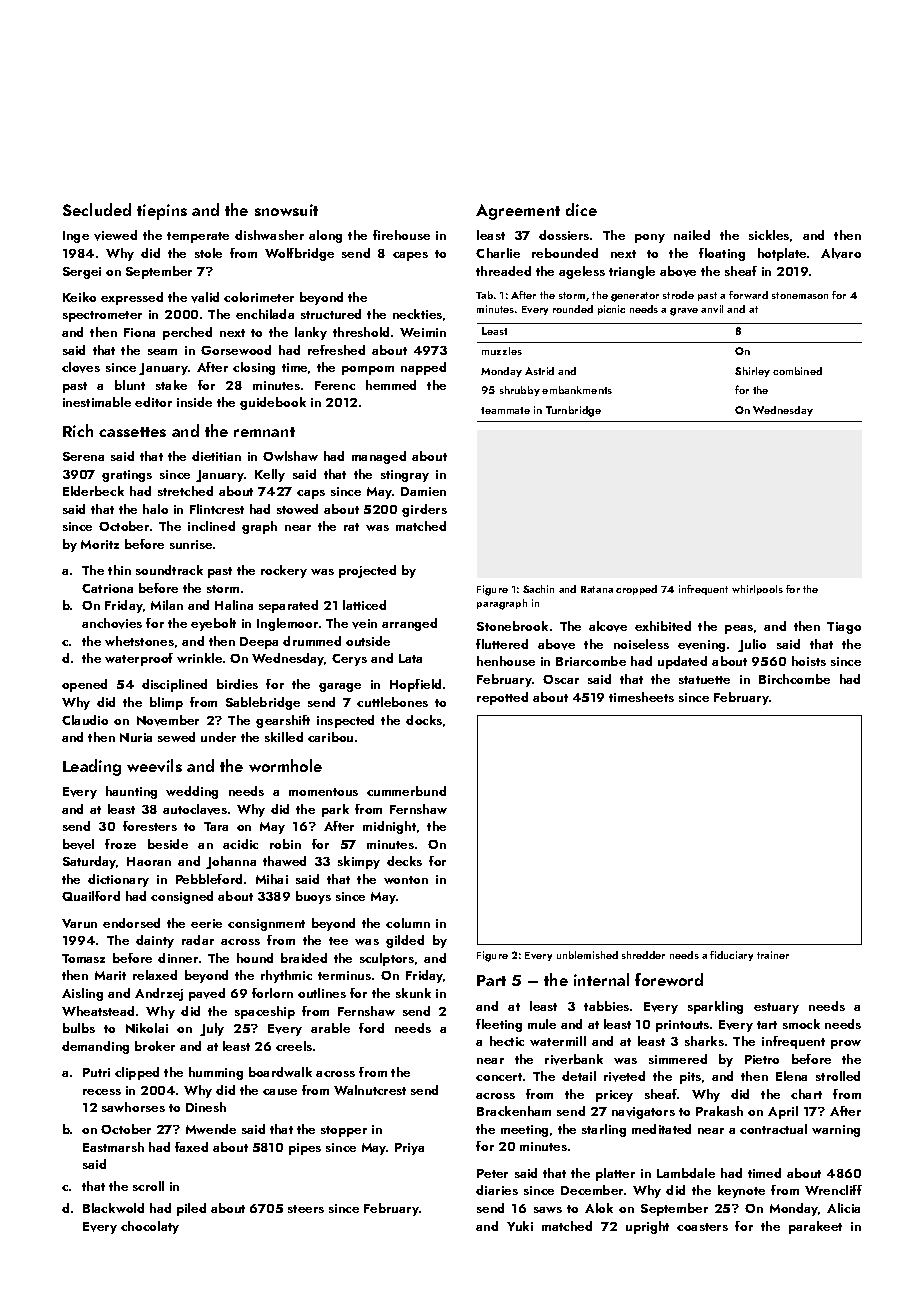 The width and height of the screenshot is (924, 1308). Describe the element at coordinates (520, 1226) in the screenshot. I see `Yuki` at that location.
